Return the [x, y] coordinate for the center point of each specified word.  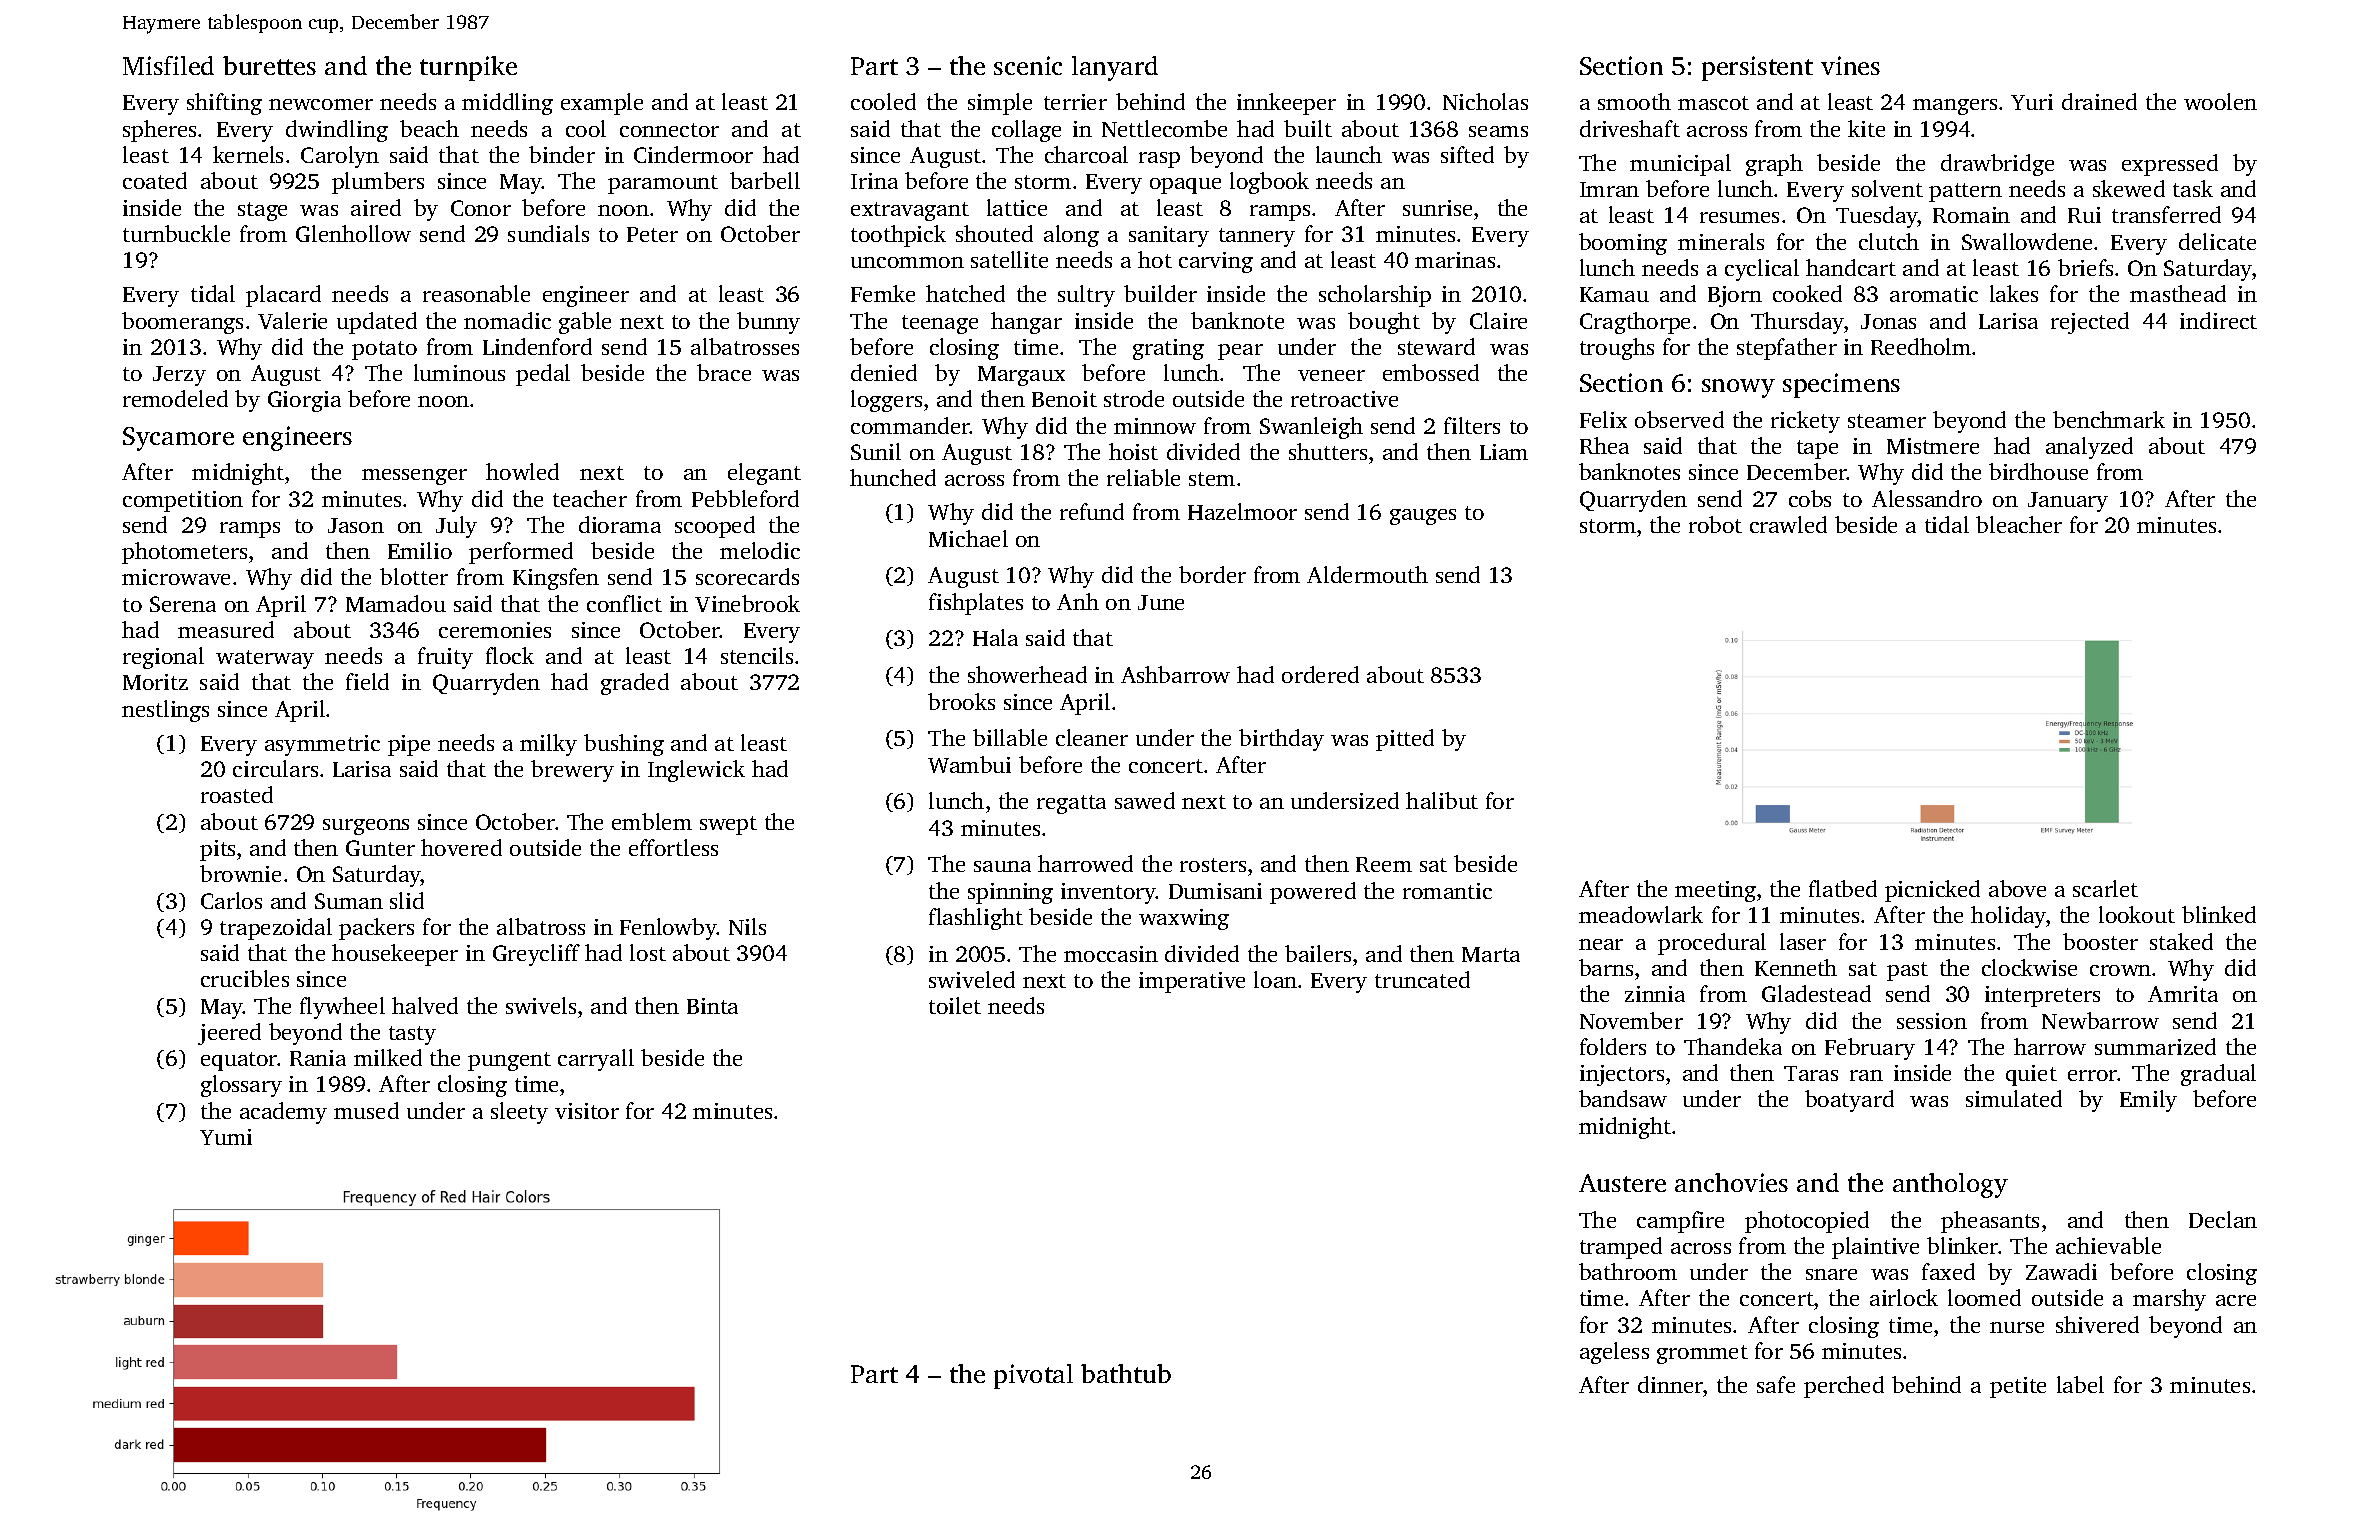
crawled [1788, 524]
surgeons [366, 827]
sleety [519, 1113]
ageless [1614, 1353]
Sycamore [178, 439]
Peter [652, 234]
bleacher [2019, 524]
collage [1026, 131]
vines [1850, 65]
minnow [1155, 426]
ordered [1320, 674]
